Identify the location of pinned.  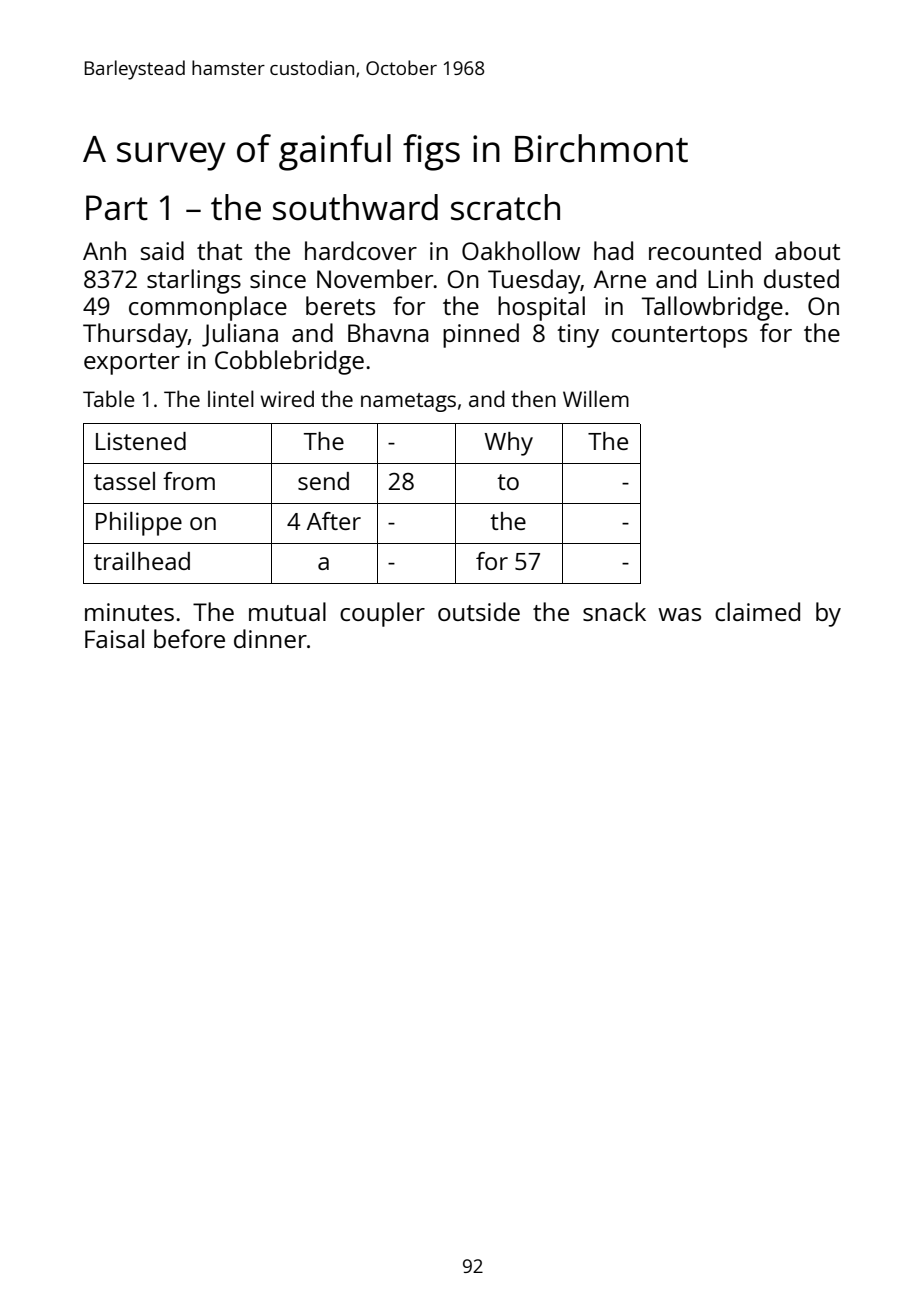
(481, 335).
